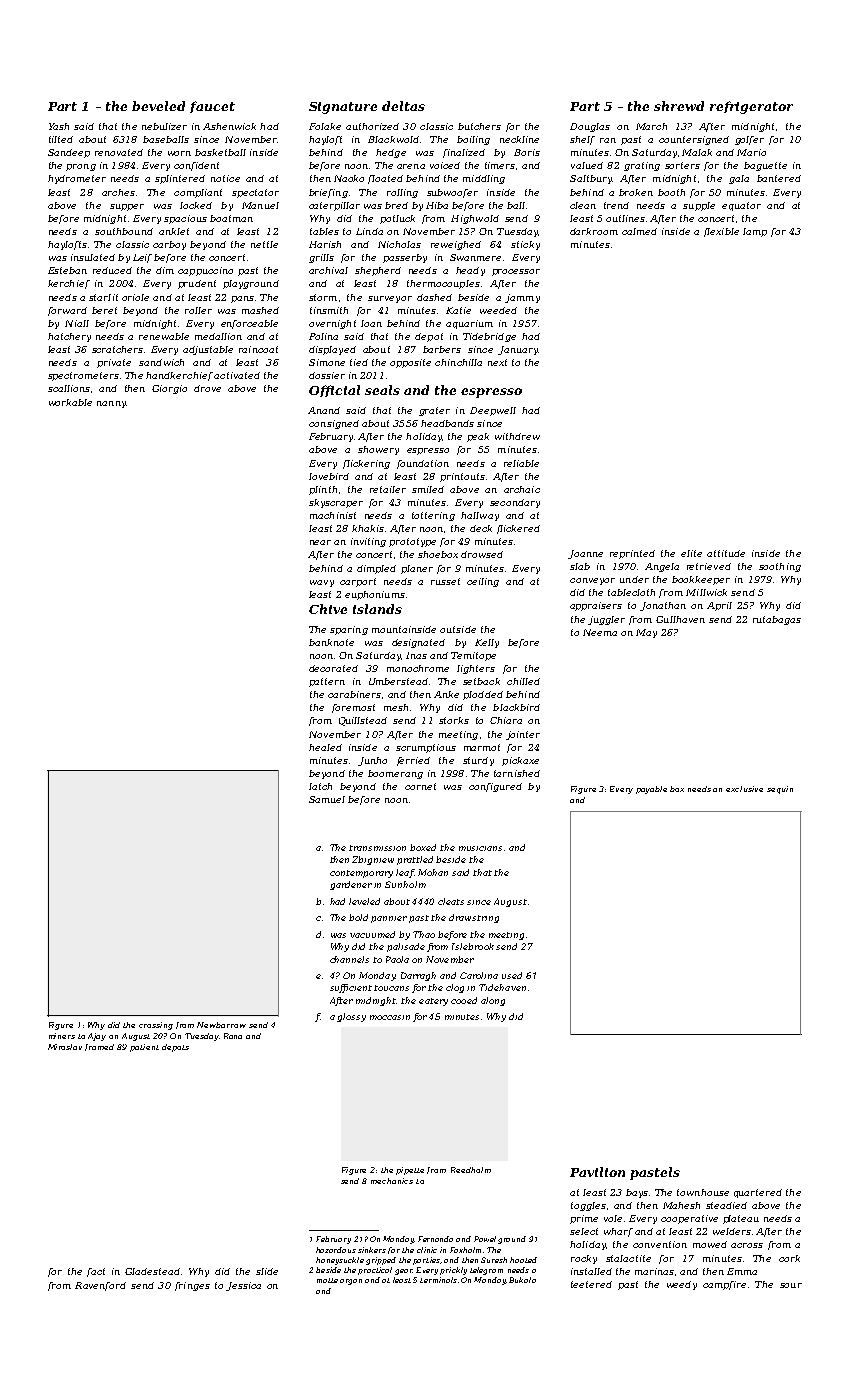 Image resolution: width=849 pixels, height=1400 pixels. I want to click on sequin, so click(780, 790).
